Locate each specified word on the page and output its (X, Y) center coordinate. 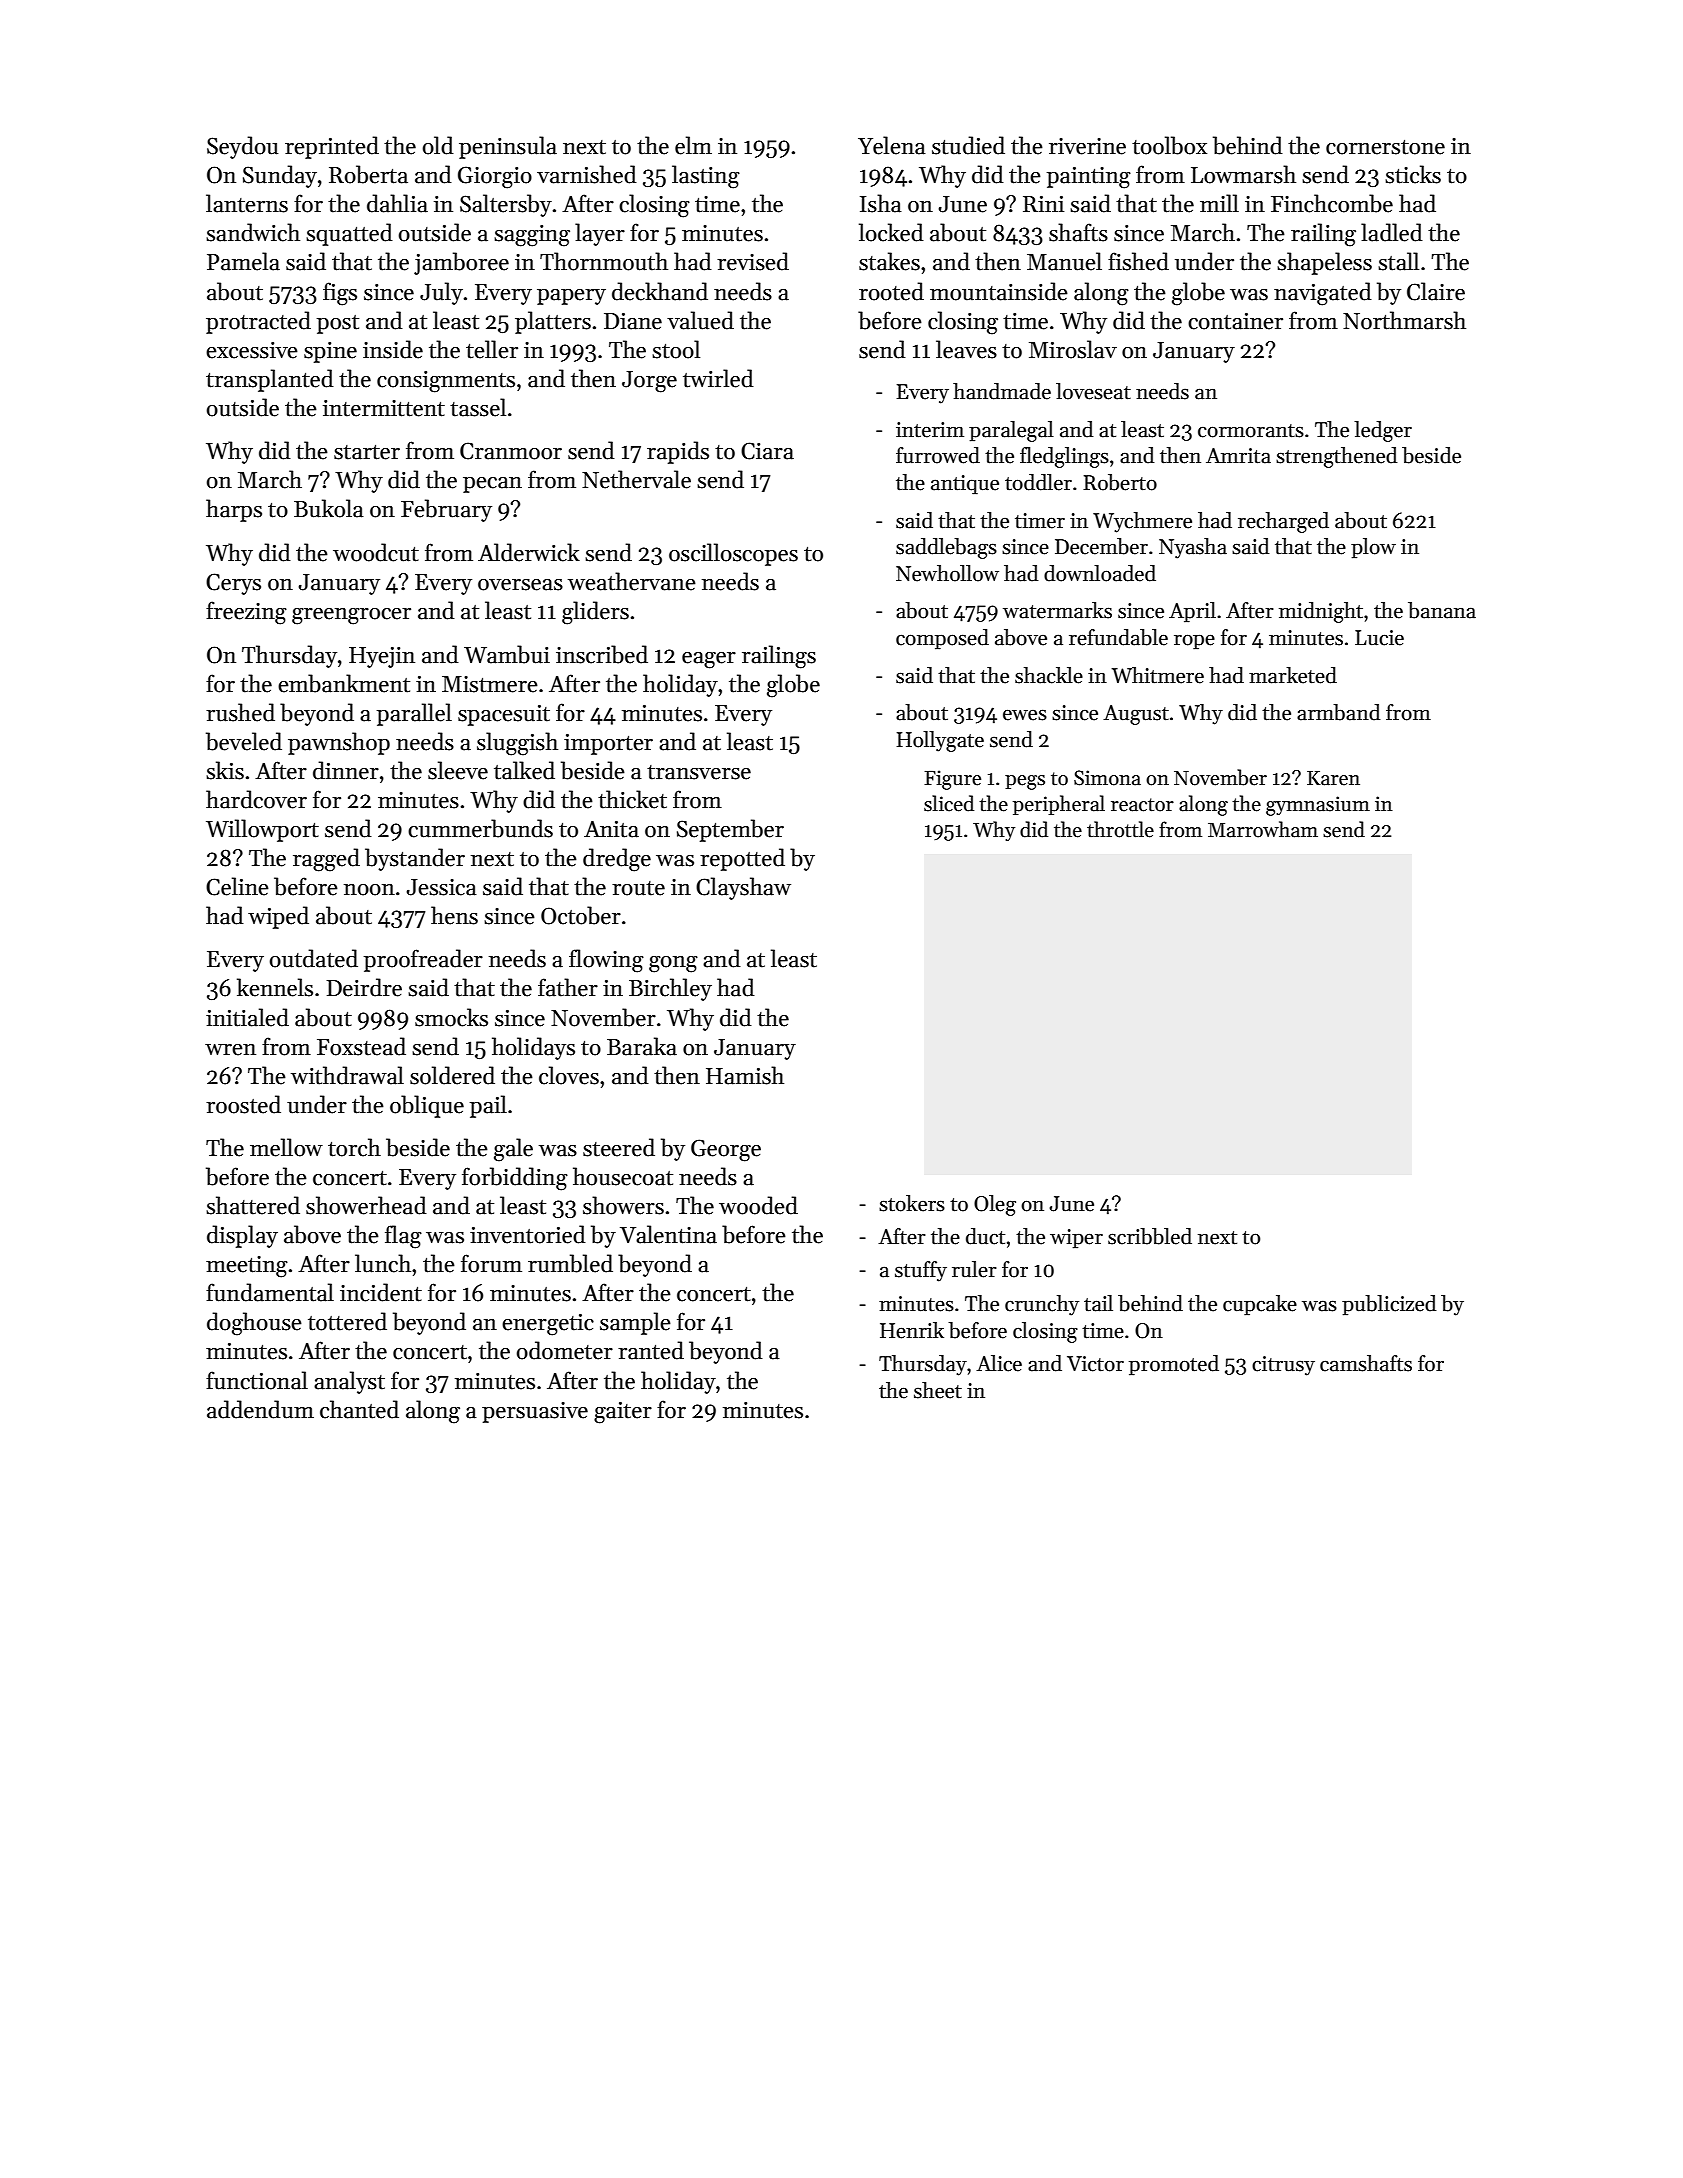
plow (1373, 548)
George (726, 1150)
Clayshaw (743, 888)
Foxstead (361, 1046)
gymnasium (1318, 806)
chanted (359, 1409)
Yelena (892, 145)
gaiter (623, 1413)
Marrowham (1263, 829)
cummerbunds (480, 828)
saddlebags (946, 548)
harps (234, 510)
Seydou (242, 147)
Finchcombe (1332, 203)
